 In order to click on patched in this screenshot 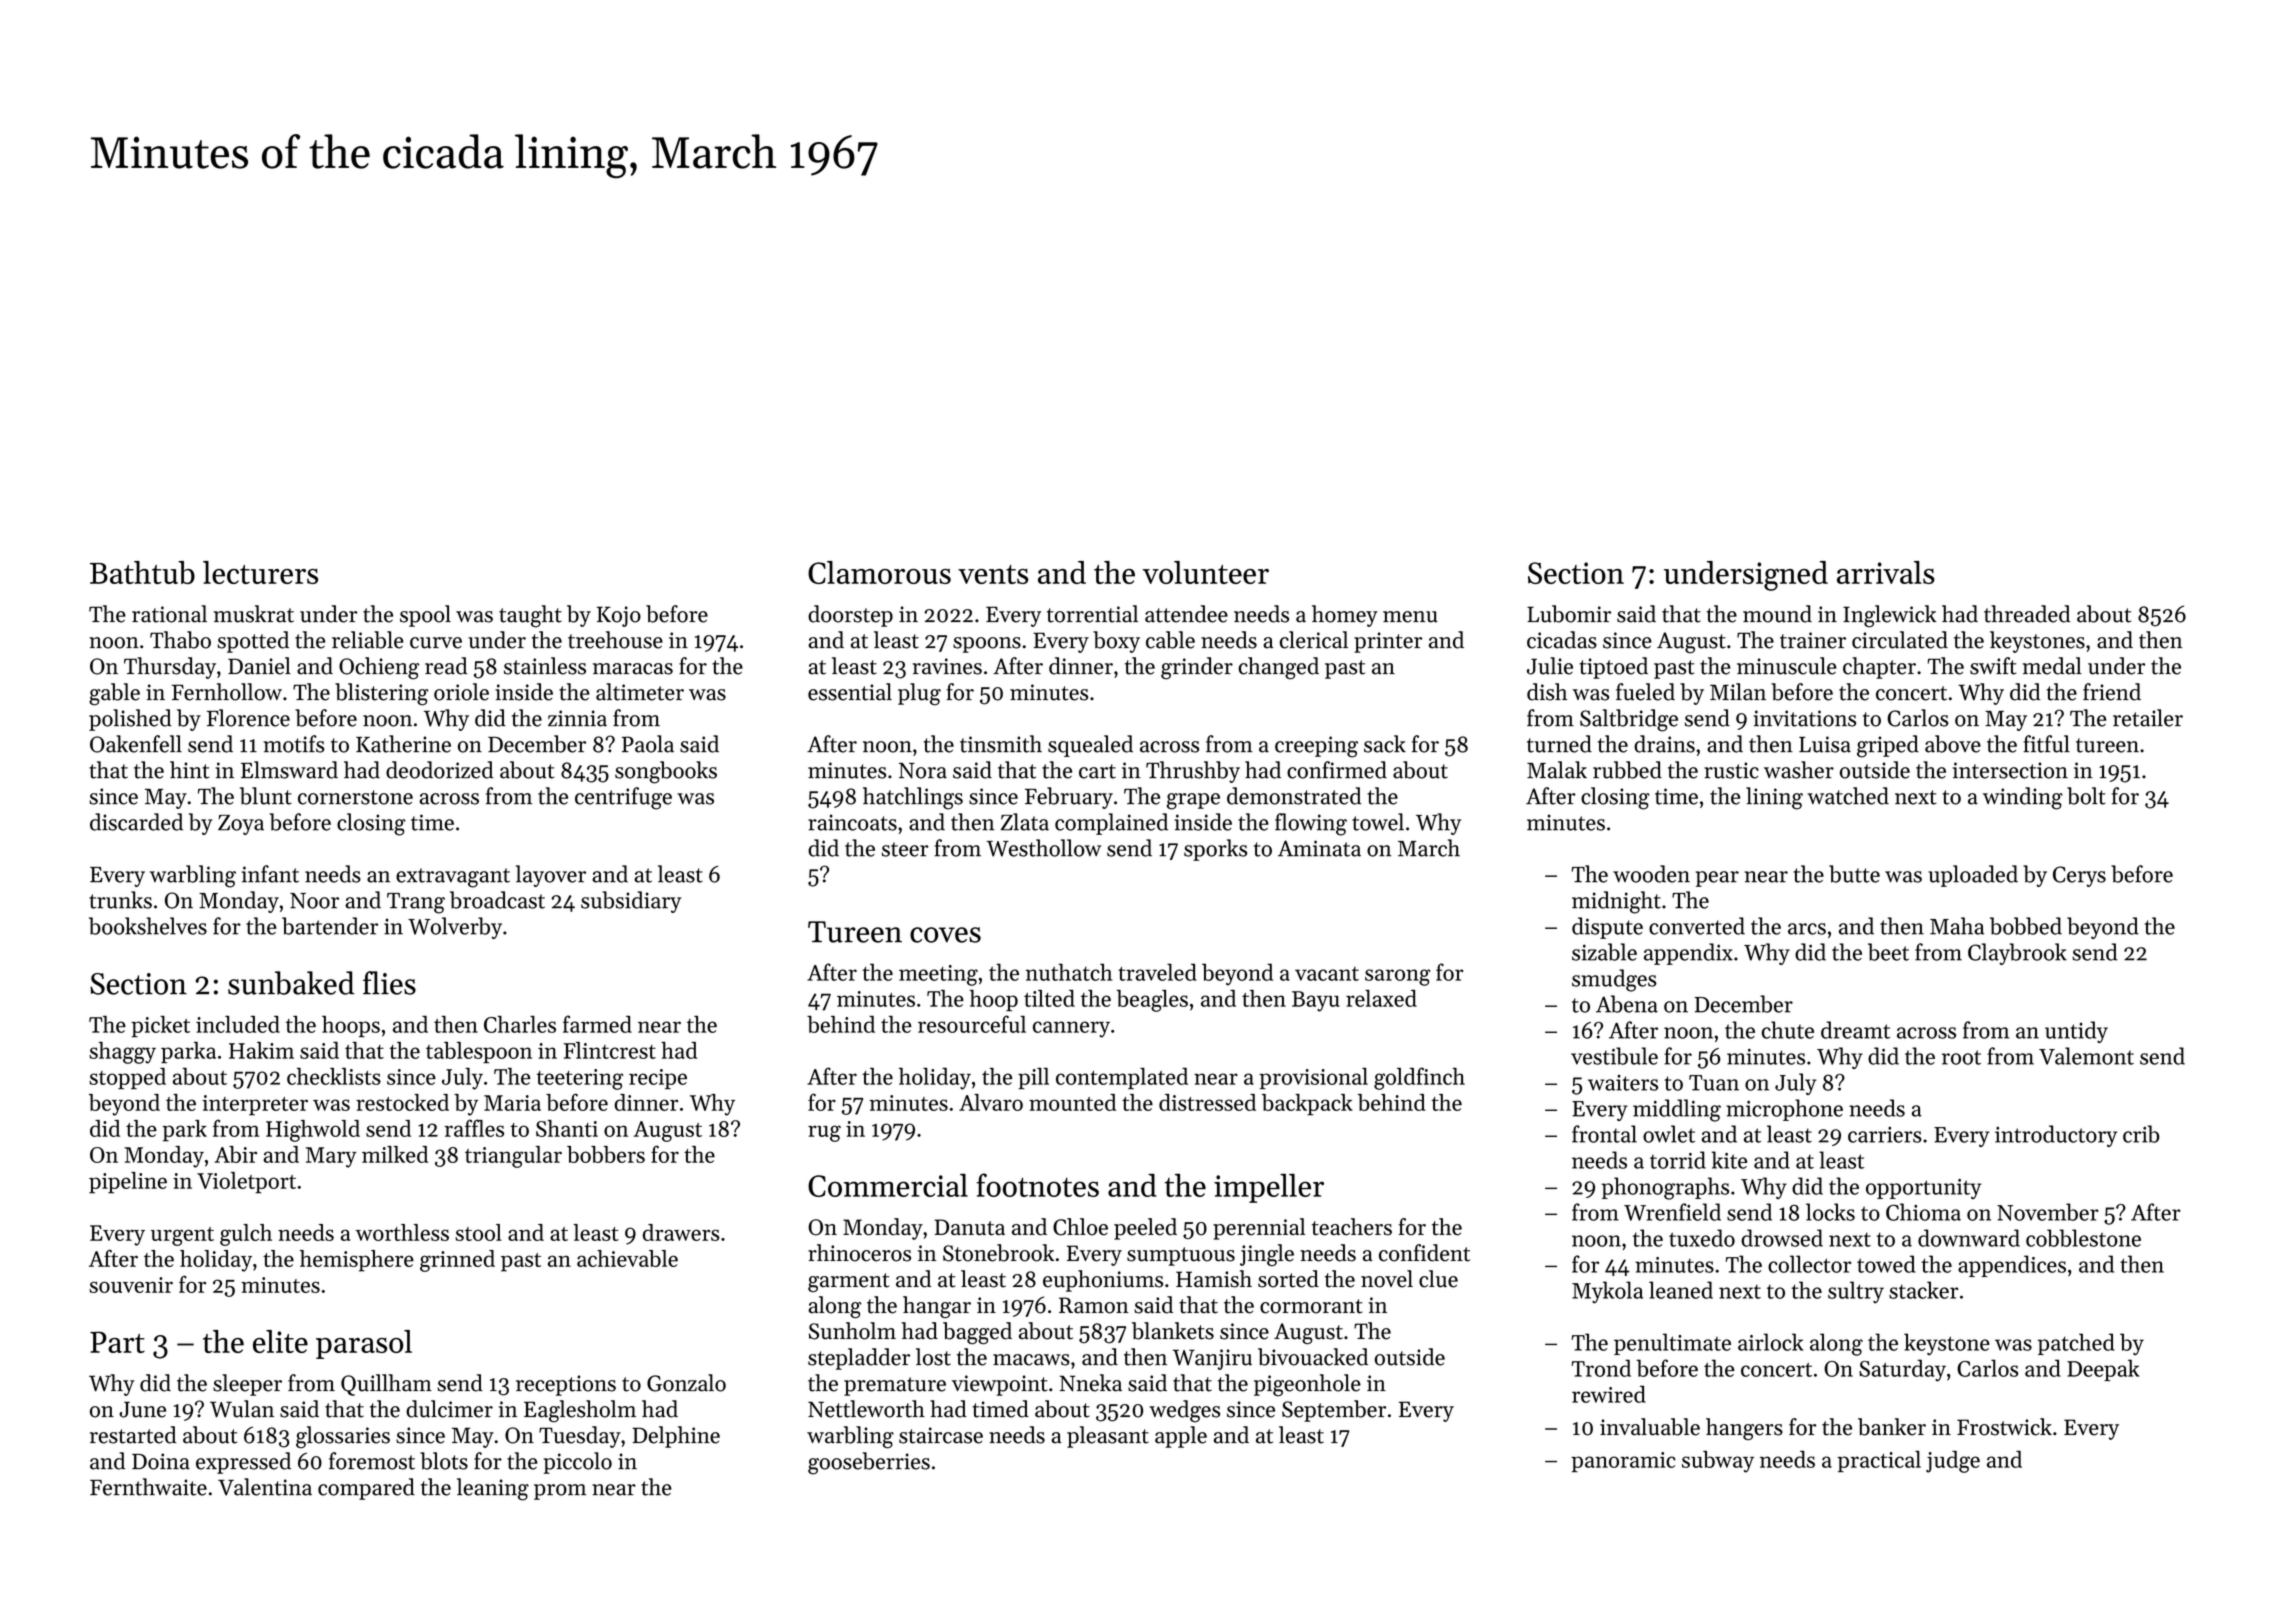, I will do `click(2076, 1344)`.
